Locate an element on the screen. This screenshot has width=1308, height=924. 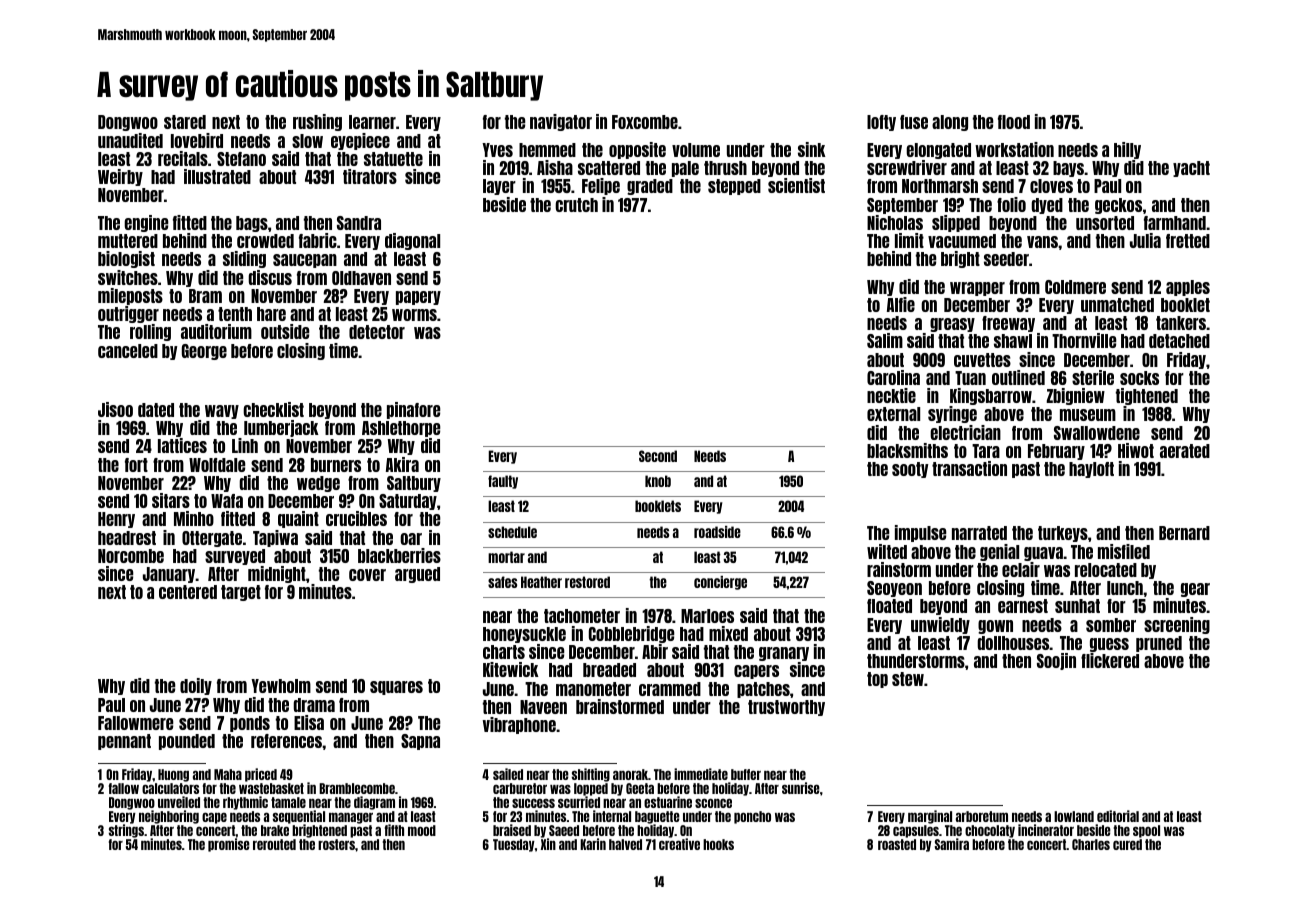
sitars is located at coordinates (171, 500).
